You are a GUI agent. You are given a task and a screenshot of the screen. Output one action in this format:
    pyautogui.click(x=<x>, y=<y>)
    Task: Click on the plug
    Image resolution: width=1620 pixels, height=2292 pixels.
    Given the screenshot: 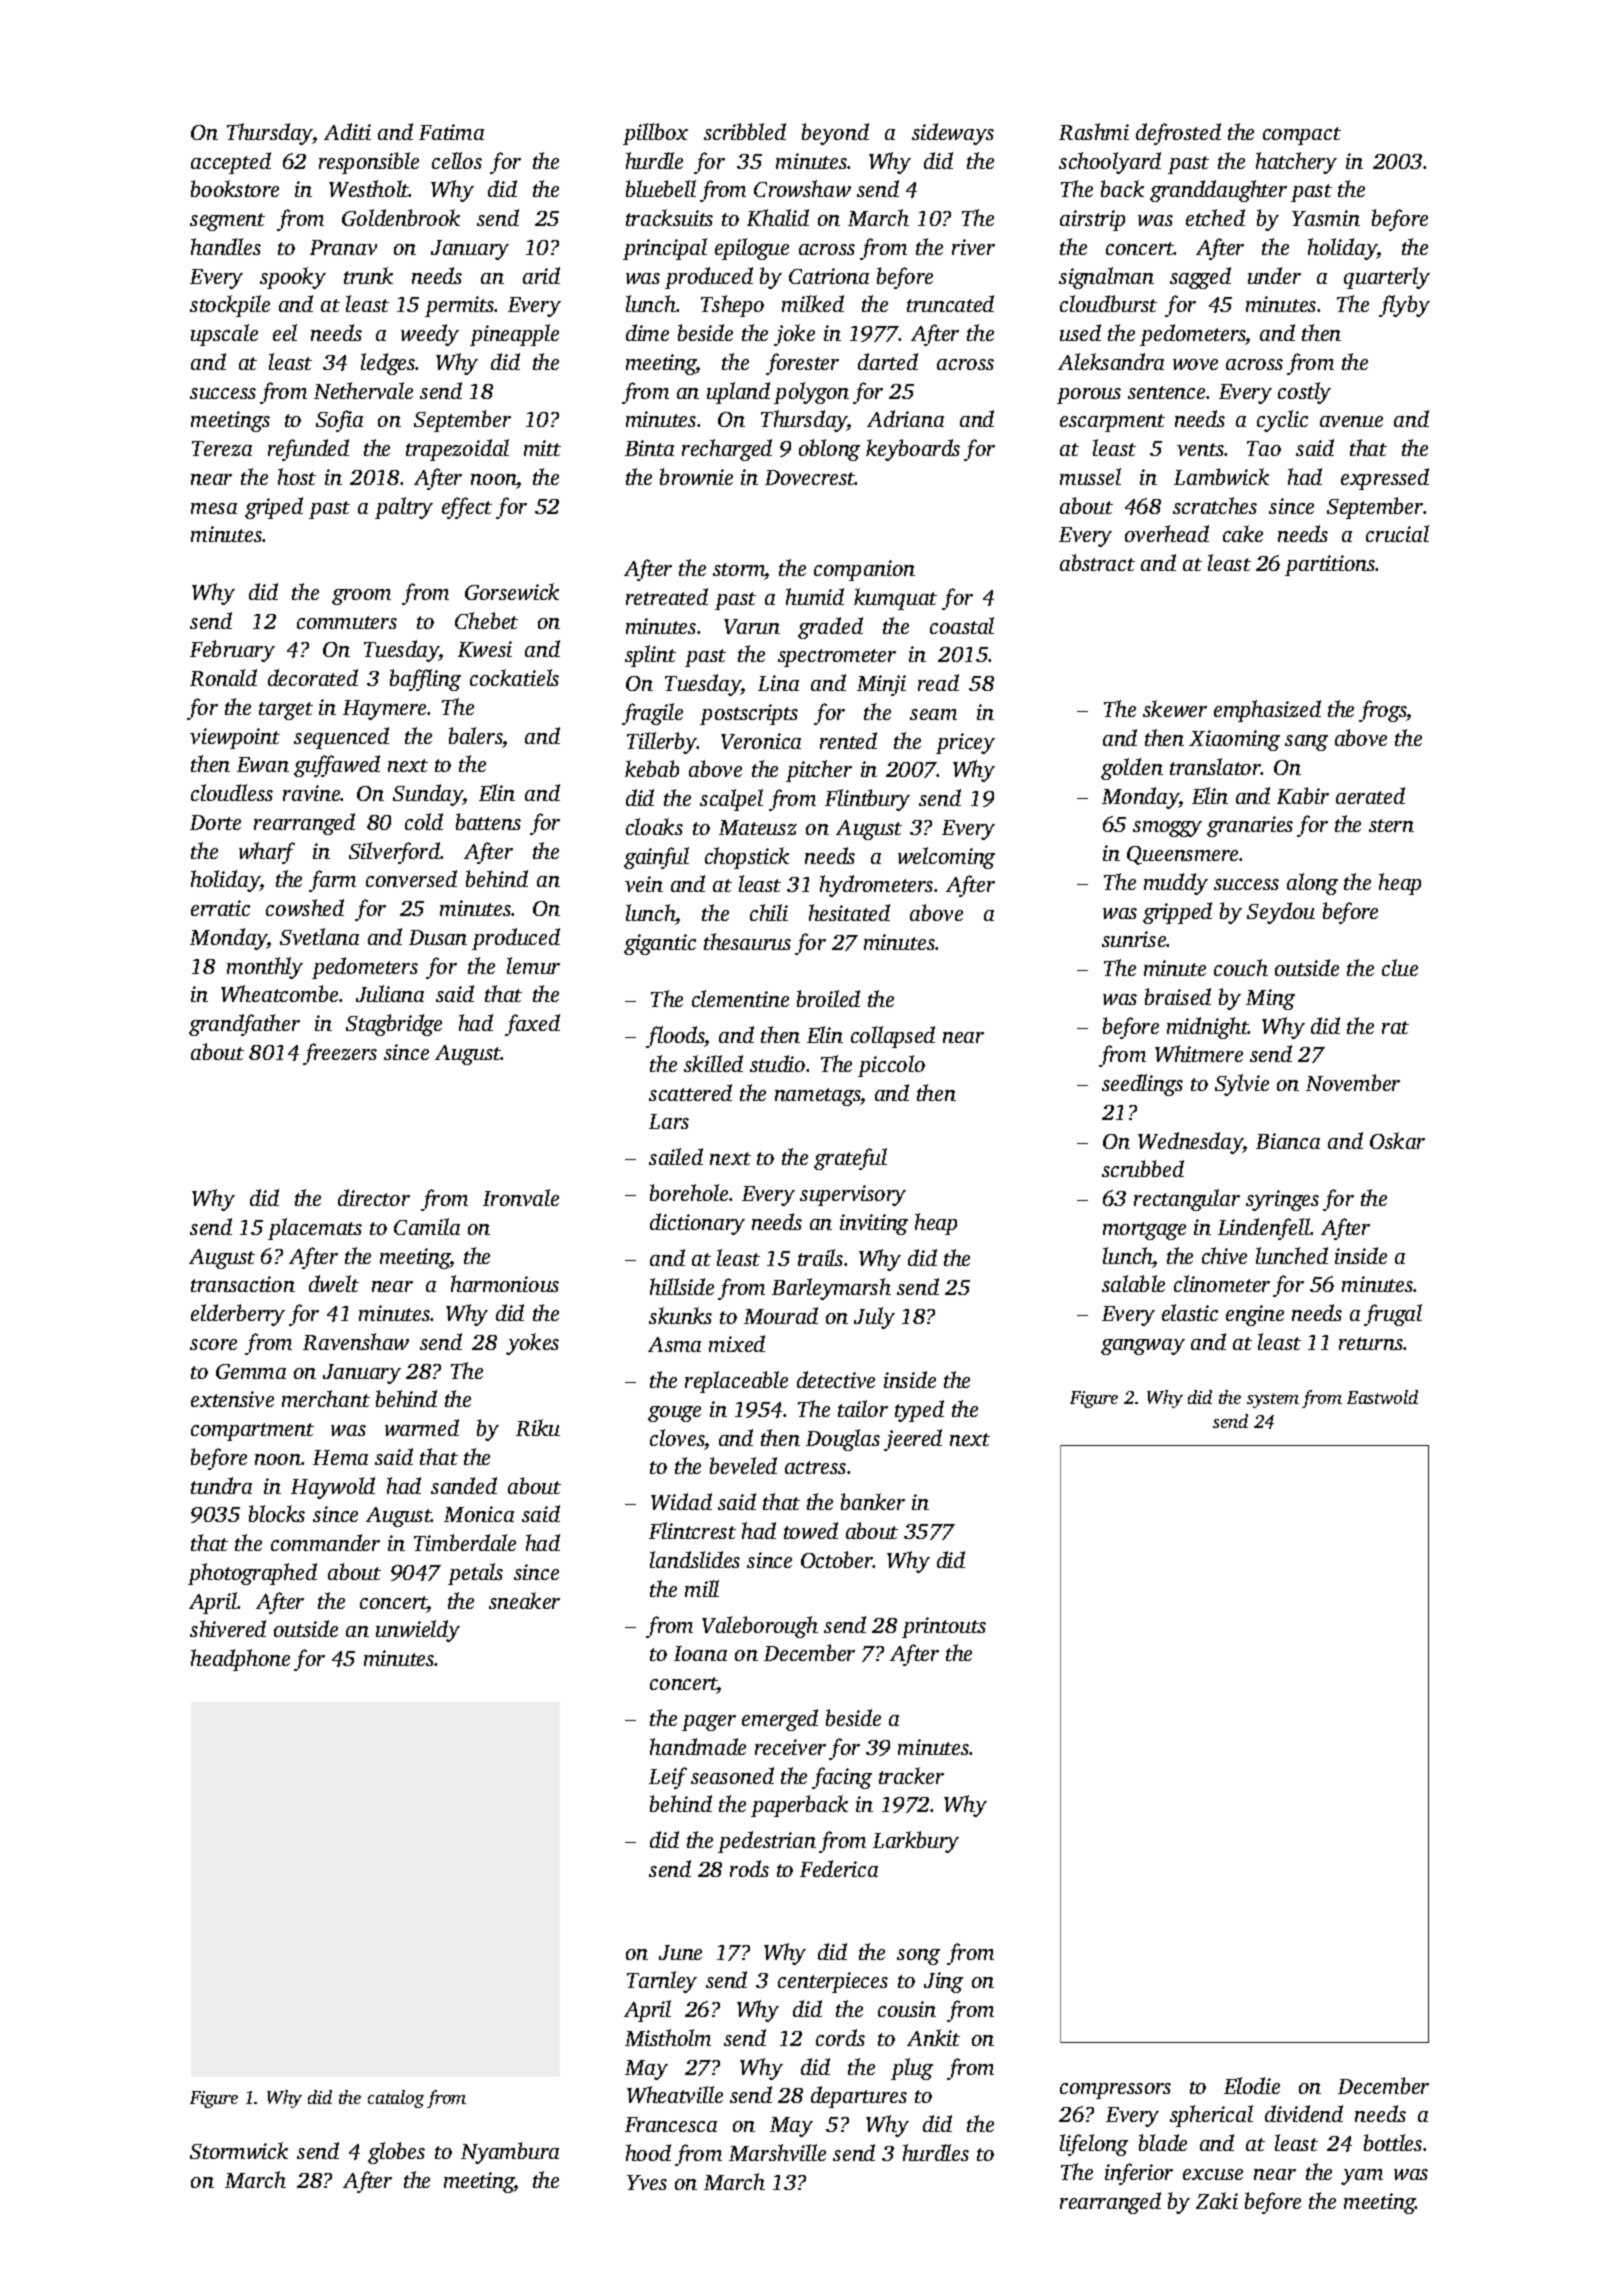 What is the action you would take?
    pyautogui.click(x=912, y=2069)
